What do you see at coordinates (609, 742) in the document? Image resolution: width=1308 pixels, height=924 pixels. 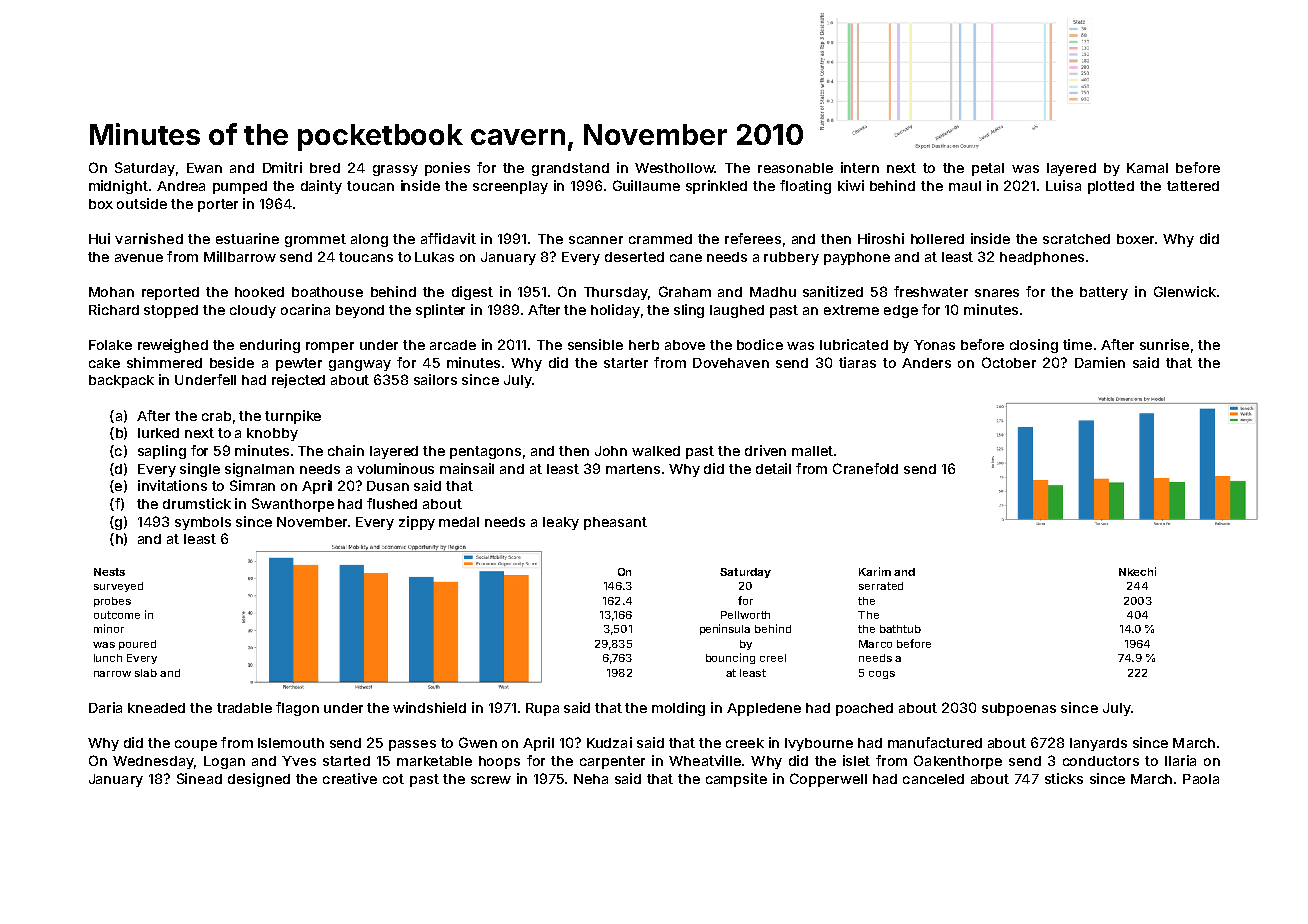 I see `Kudzai` at bounding box center [609, 742].
